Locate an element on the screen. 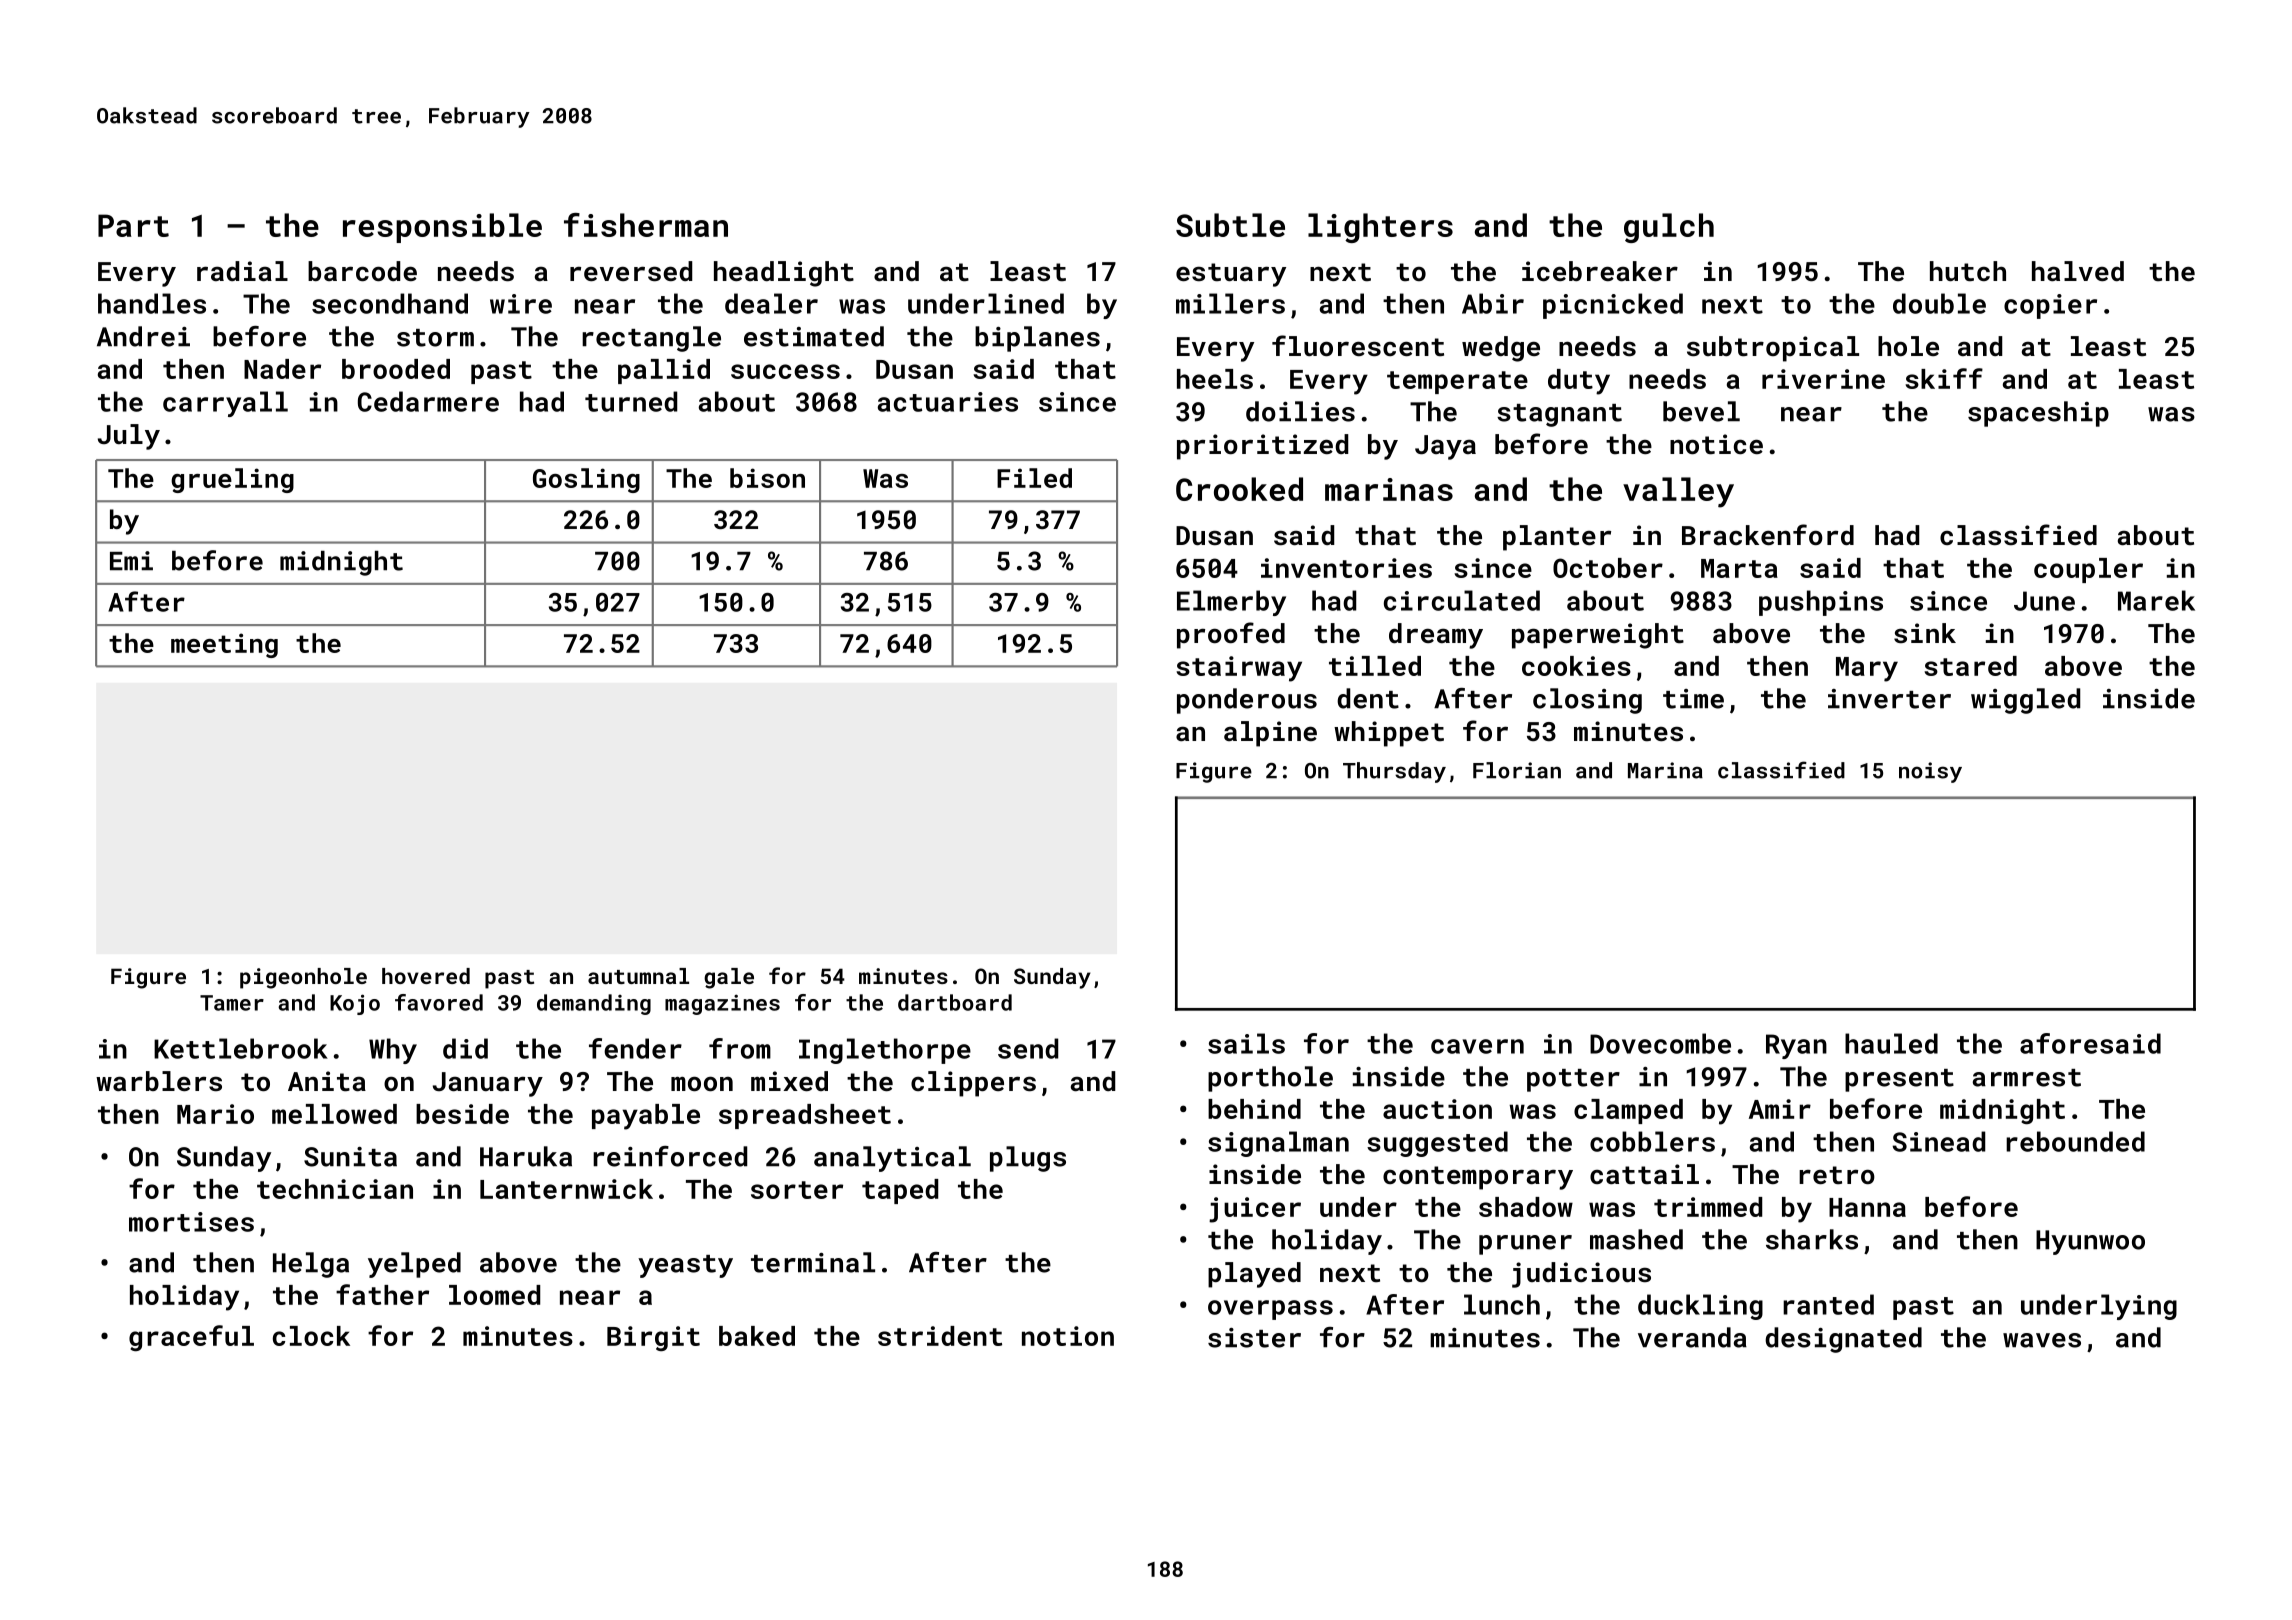  Mario is located at coordinates (215, 1114).
